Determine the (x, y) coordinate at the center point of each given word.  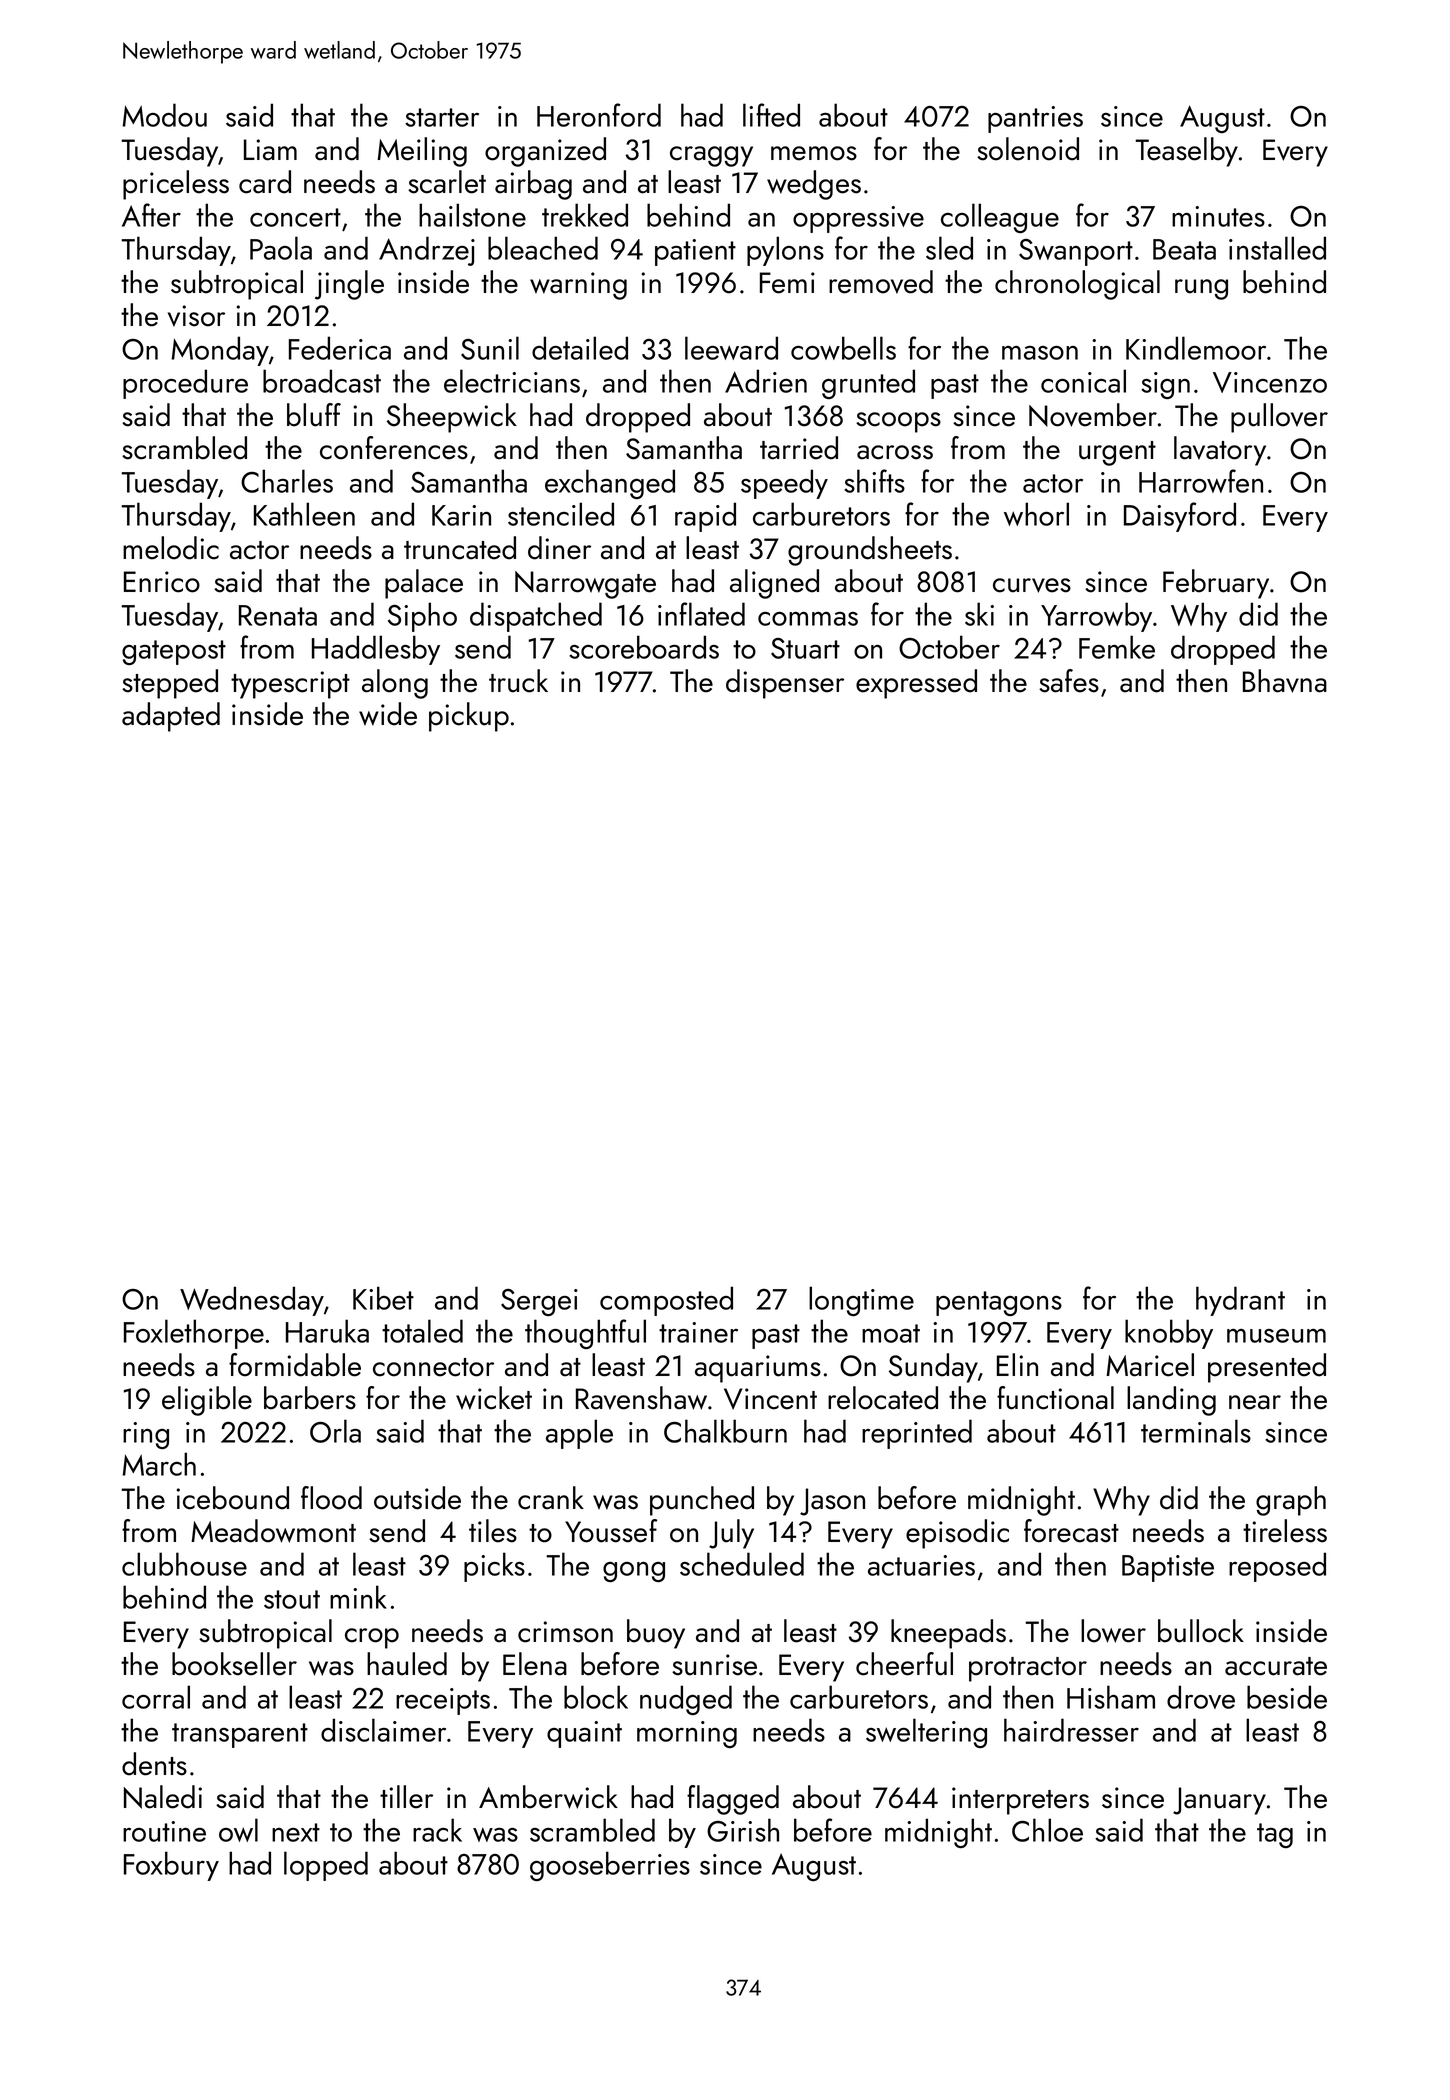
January (1219, 1801)
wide (388, 714)
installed (1277, 248)
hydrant (1240, 1301)
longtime (861, 1301)
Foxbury (171, 1866)
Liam (270, 150)
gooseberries (610, 1866)
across (895, 452)
